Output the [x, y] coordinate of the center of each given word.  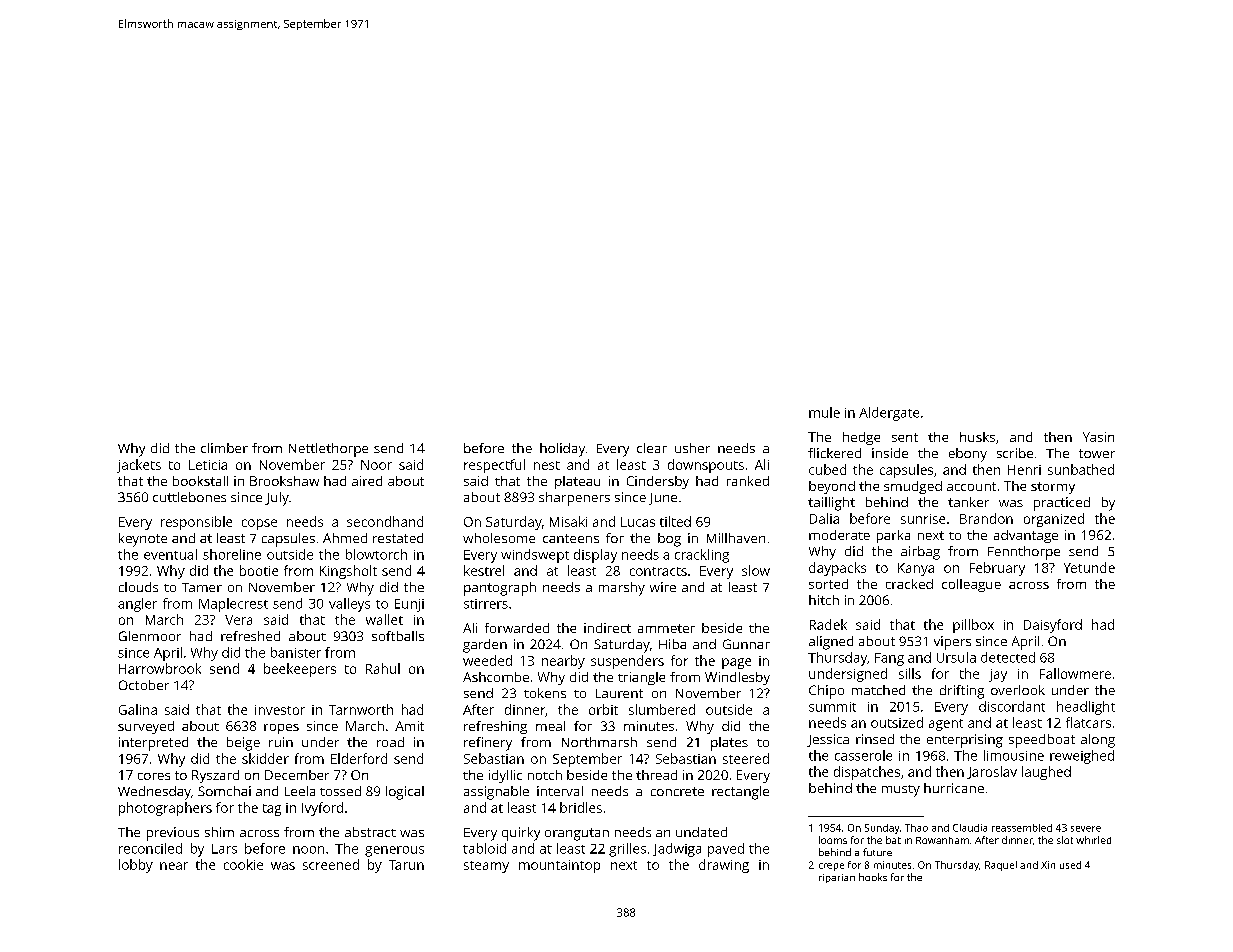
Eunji [409, 605]
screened [331, 864]
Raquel [1001, 866]
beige [243, 744]
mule [824, 412]
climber [224, 448]
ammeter [666, 628]
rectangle [740, 793]
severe [1086, 829]
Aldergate [889, 414]
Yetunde [1089, 567]
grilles [627, 850]
